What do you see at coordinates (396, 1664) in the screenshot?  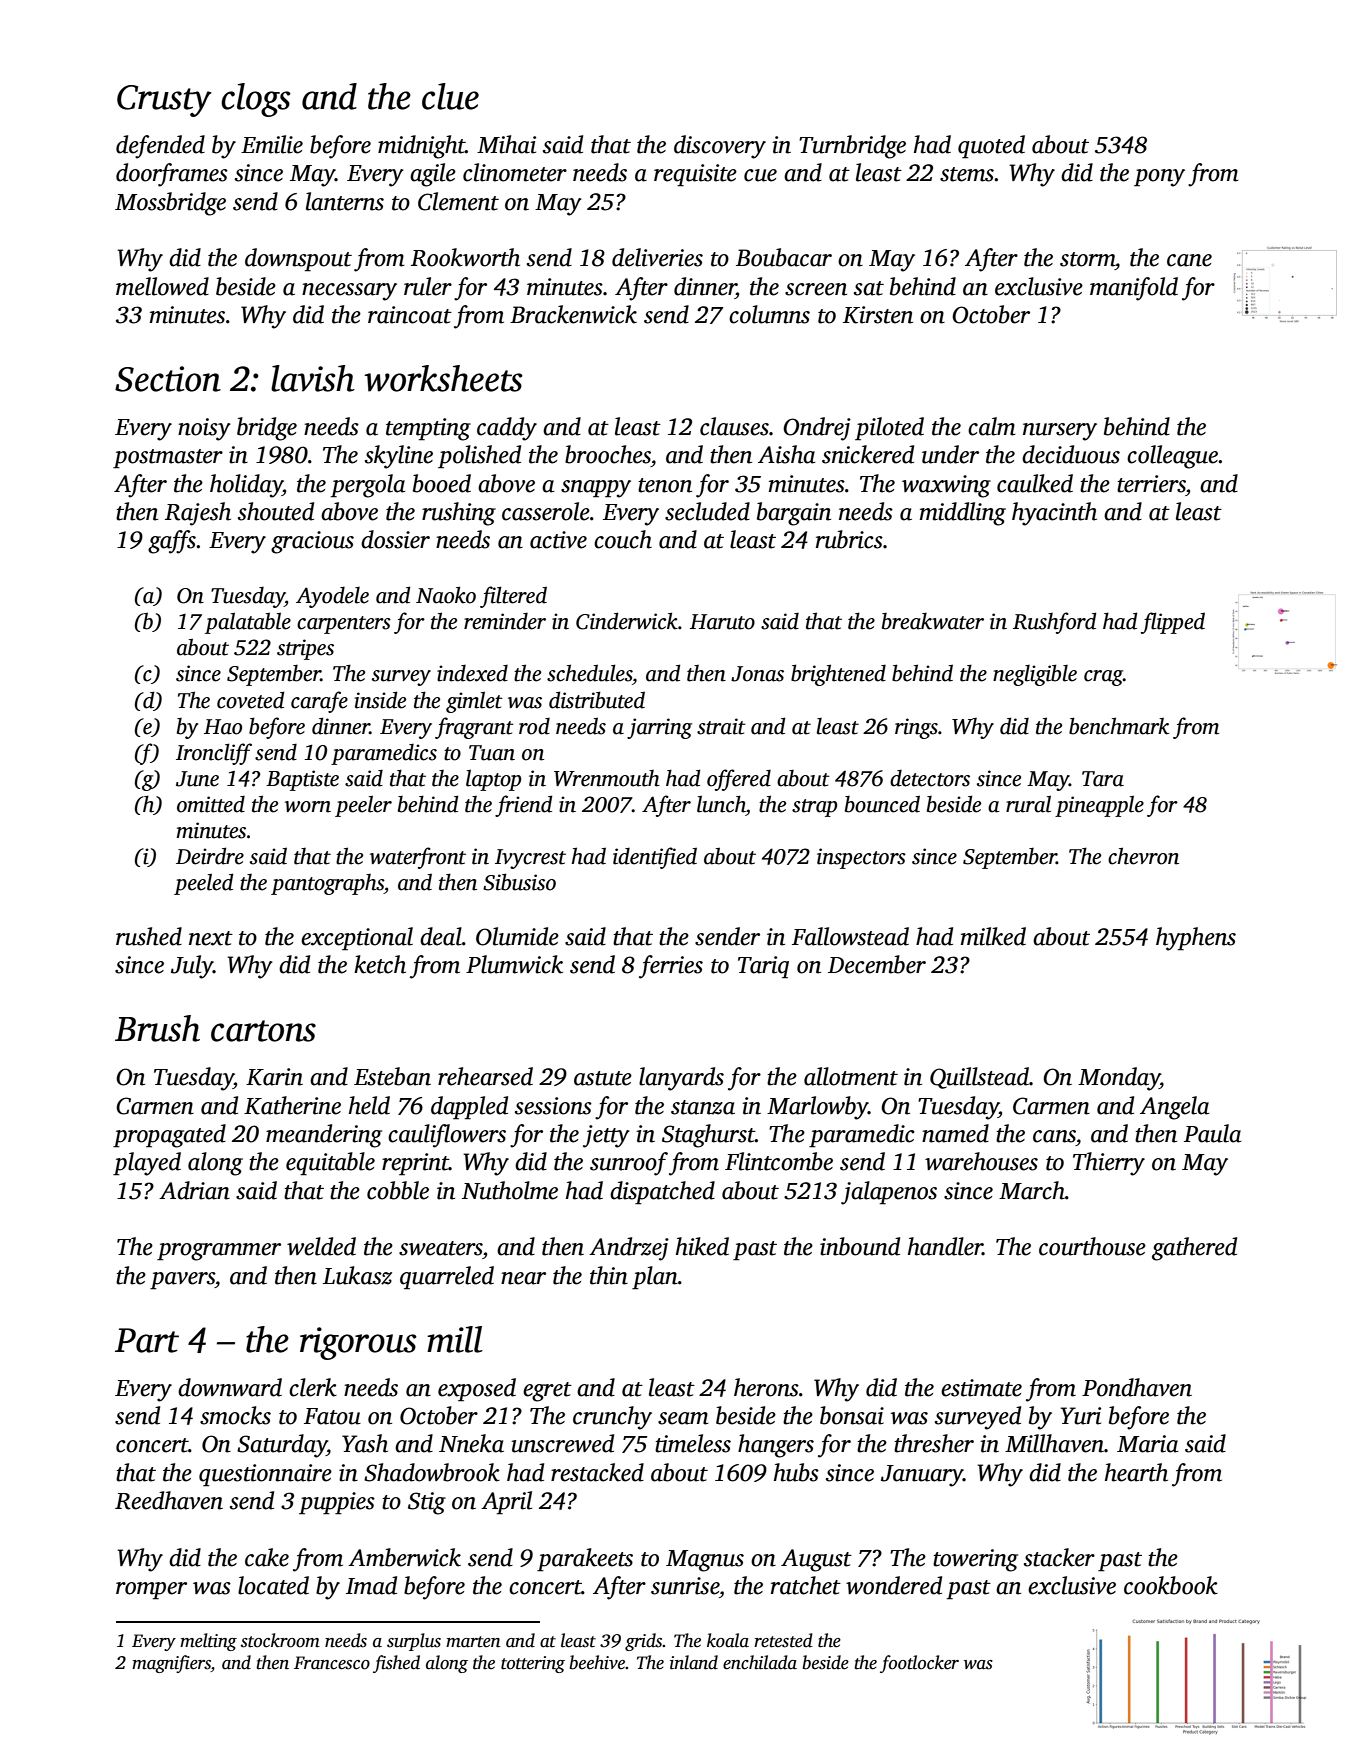 I see `fished` at bounding box center [396, 1664].
